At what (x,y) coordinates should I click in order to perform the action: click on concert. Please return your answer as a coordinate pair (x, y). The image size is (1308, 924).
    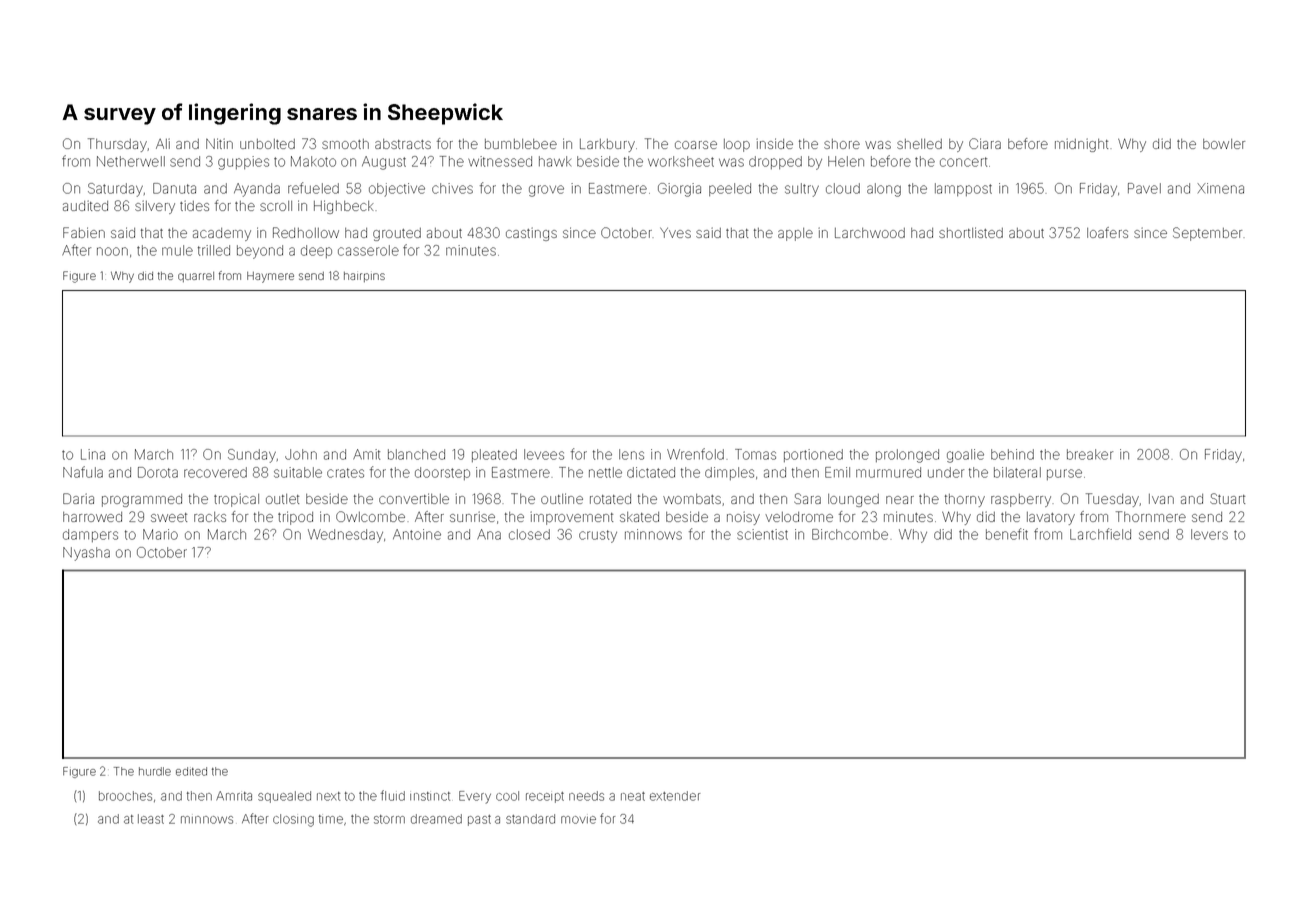
    Looking at the image, I should click on (963, 162).
